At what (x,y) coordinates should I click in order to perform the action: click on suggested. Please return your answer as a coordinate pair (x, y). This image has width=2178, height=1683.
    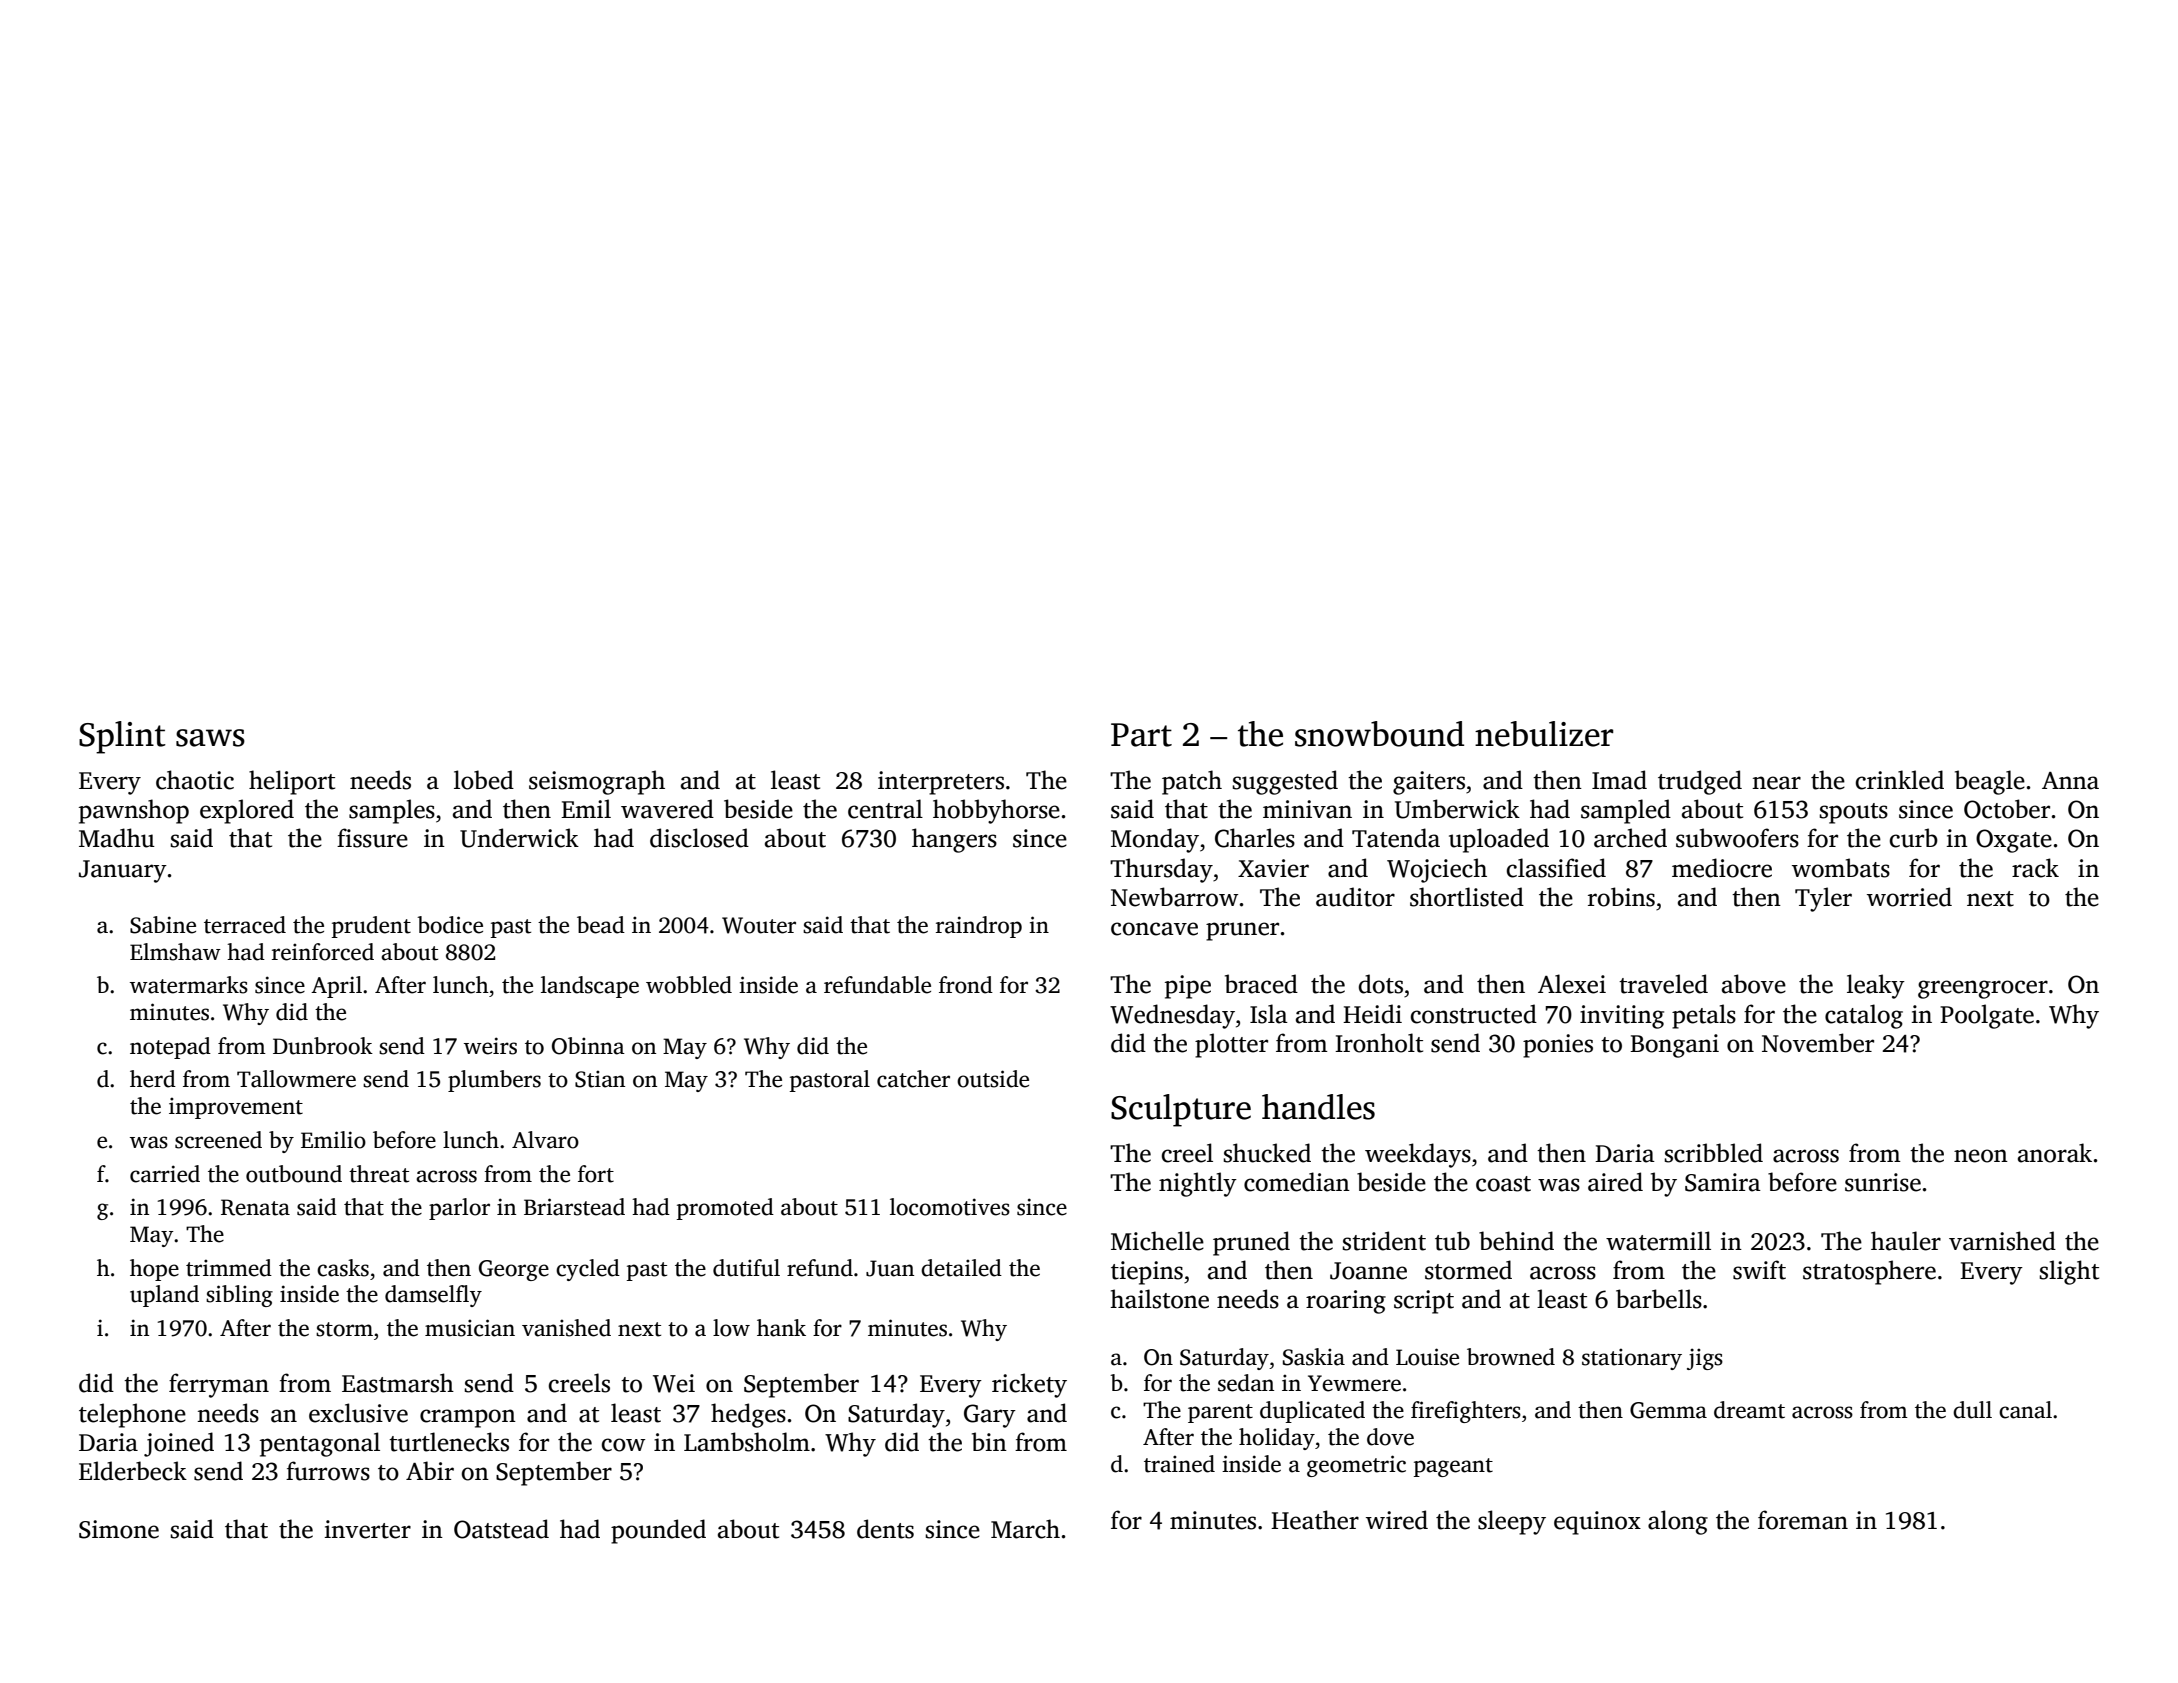
    Looking at the image, I should click on (1285, 782).
